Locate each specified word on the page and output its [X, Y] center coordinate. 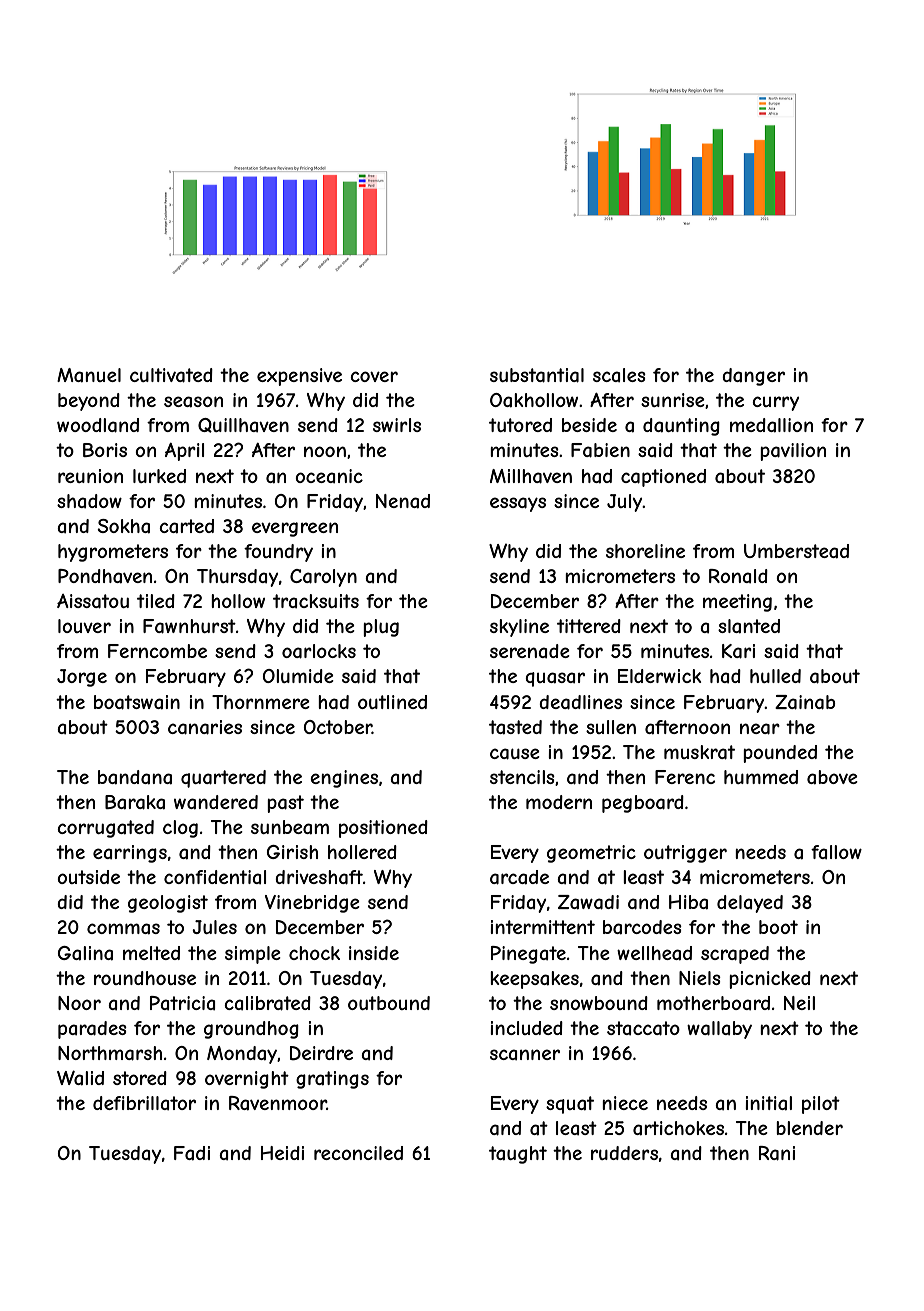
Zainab [805, 702]
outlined [392, 702]
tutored [520, 425]
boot [778, 927]
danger [753, 377]
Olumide [298, 676]
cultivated [171, 375]
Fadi [192, 1153]
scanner [525, 1054]
